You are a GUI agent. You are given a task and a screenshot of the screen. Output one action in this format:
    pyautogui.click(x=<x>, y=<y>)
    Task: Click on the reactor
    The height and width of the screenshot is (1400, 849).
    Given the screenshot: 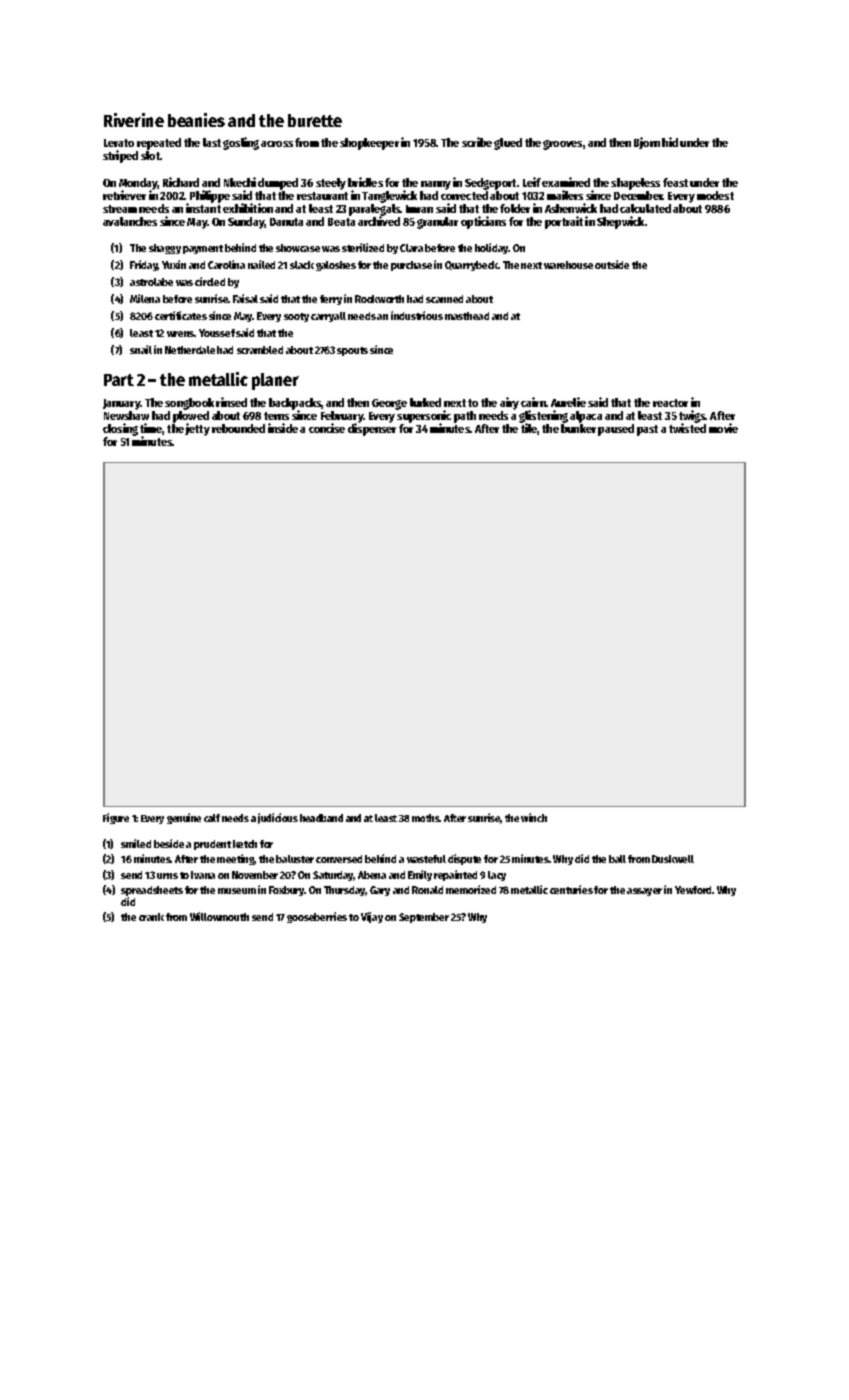 What is the action you would take?
    pyautogui.click(x=670, y=403)
